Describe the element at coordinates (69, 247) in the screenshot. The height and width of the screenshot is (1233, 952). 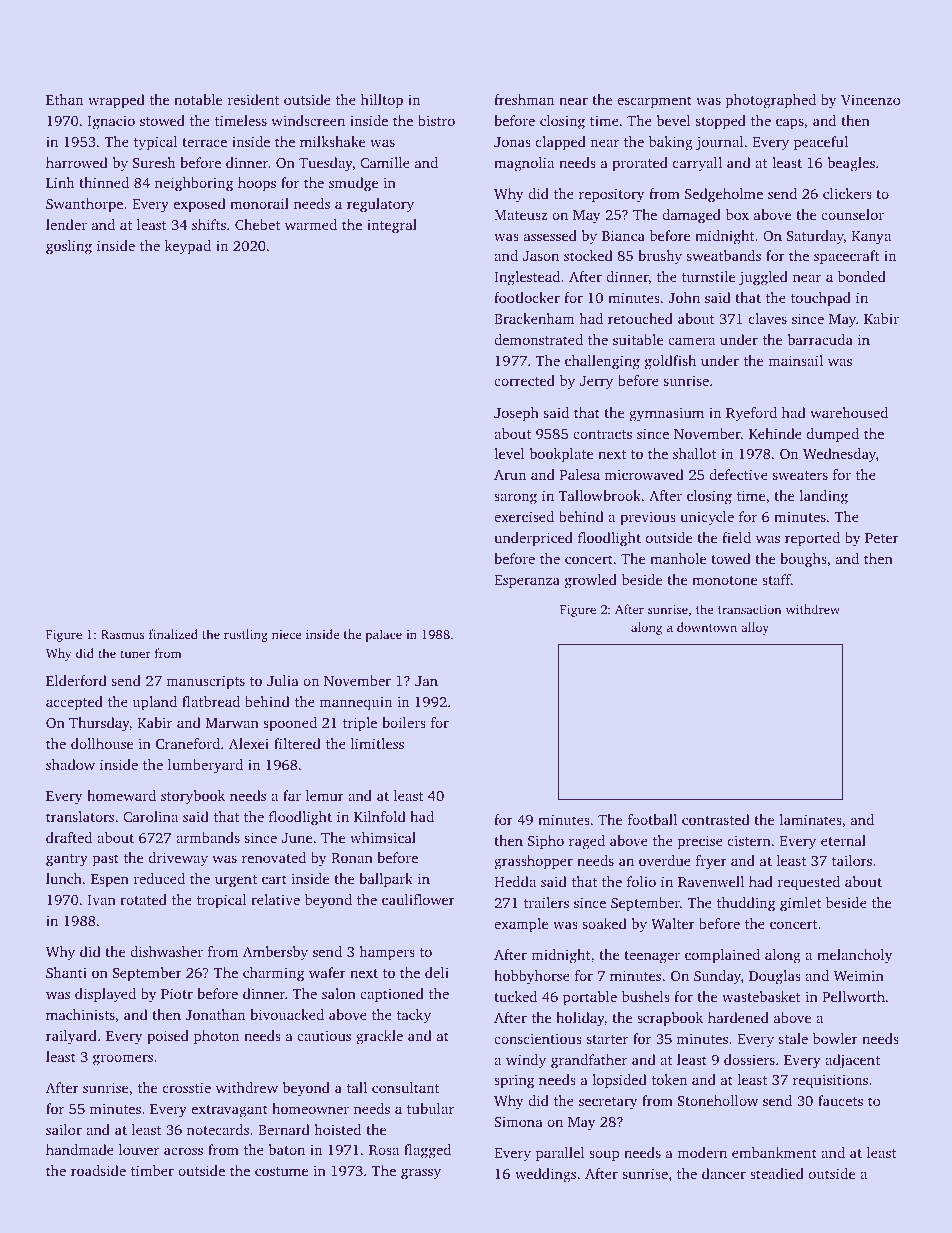
I see `gosling` at that location.
